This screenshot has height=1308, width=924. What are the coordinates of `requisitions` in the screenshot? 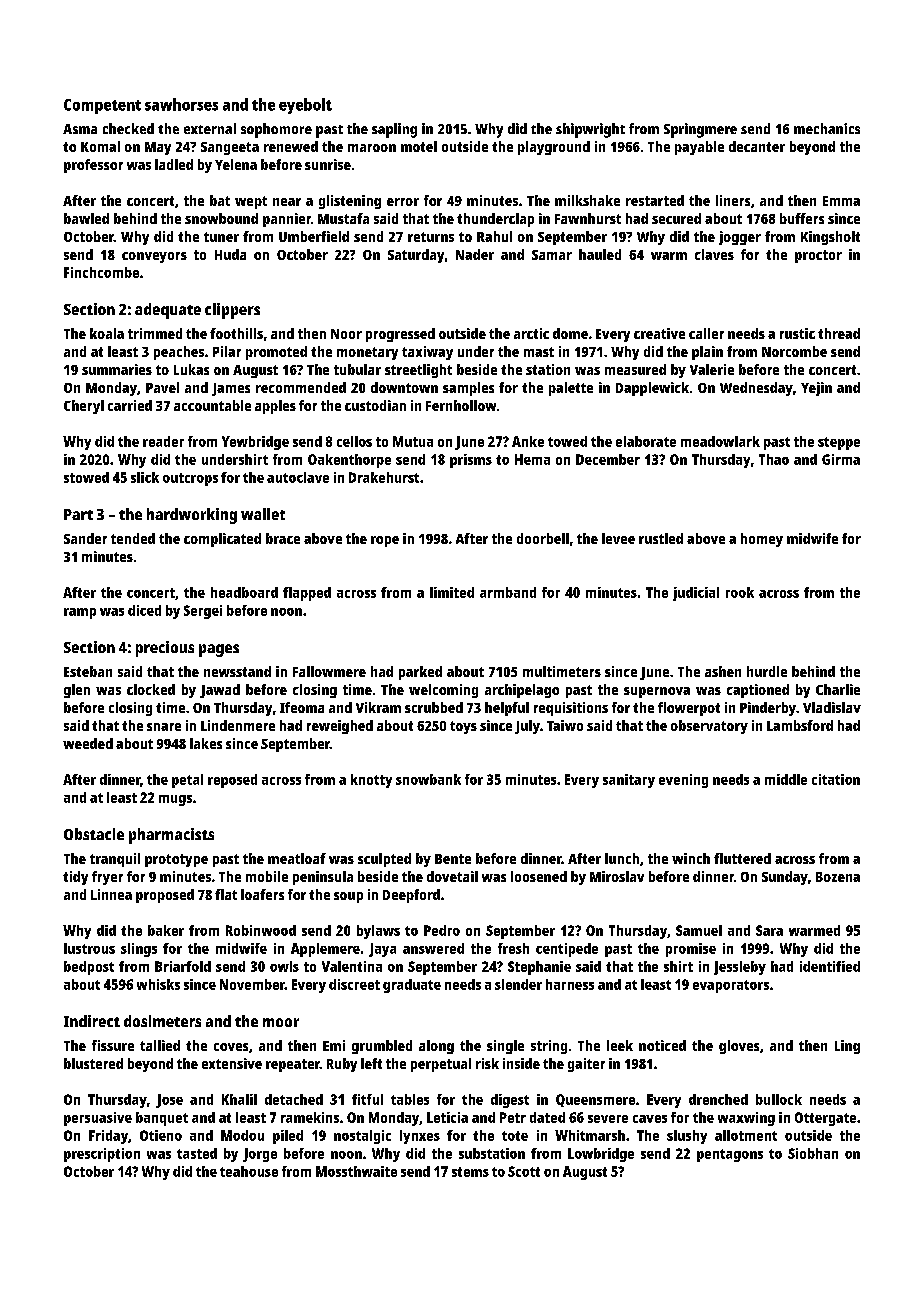 It's located at (571, 709).
